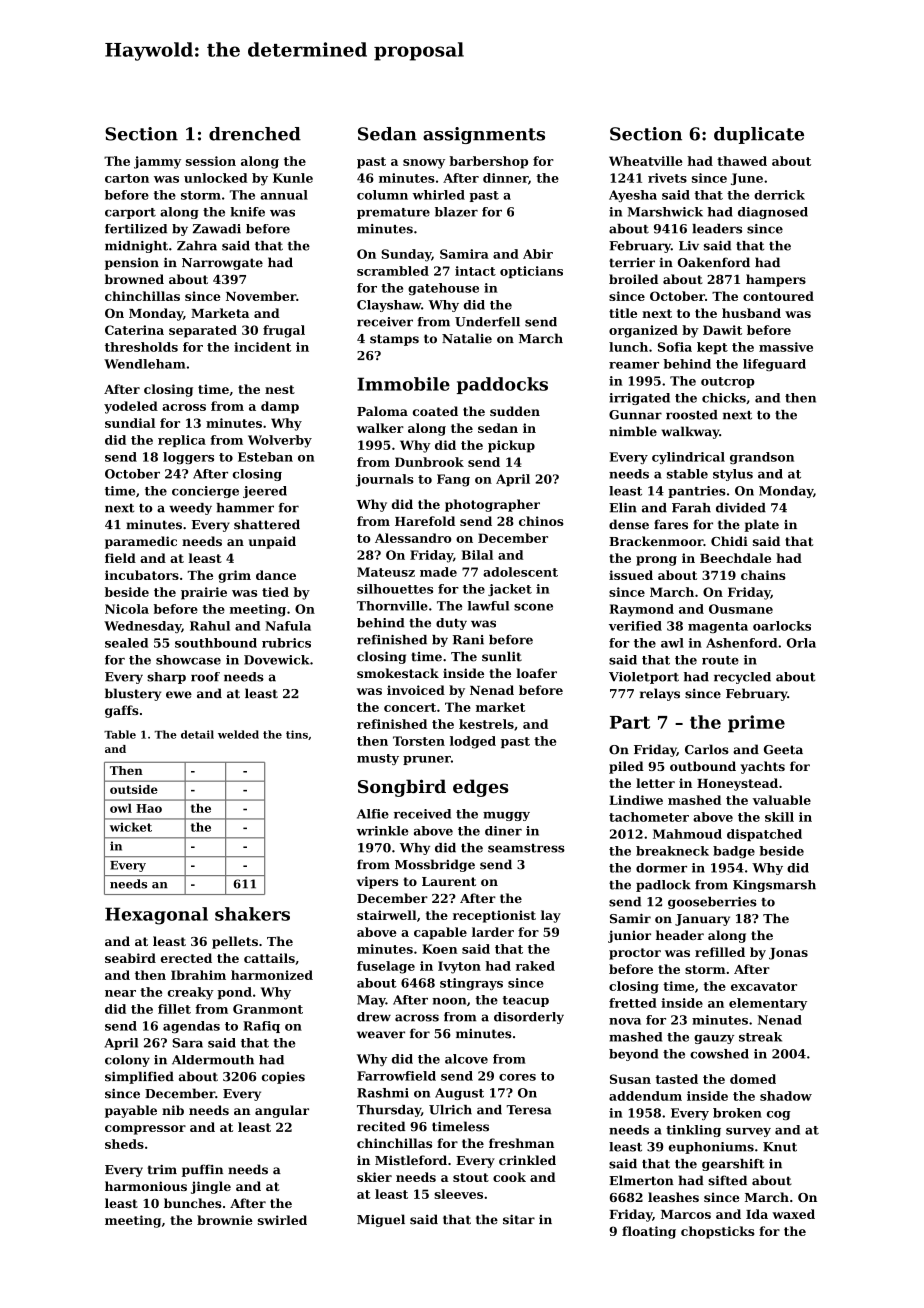 The image size is (924, 1308). Describe the element at coordinates (211, 161) in the image. I see `session` at that location.
